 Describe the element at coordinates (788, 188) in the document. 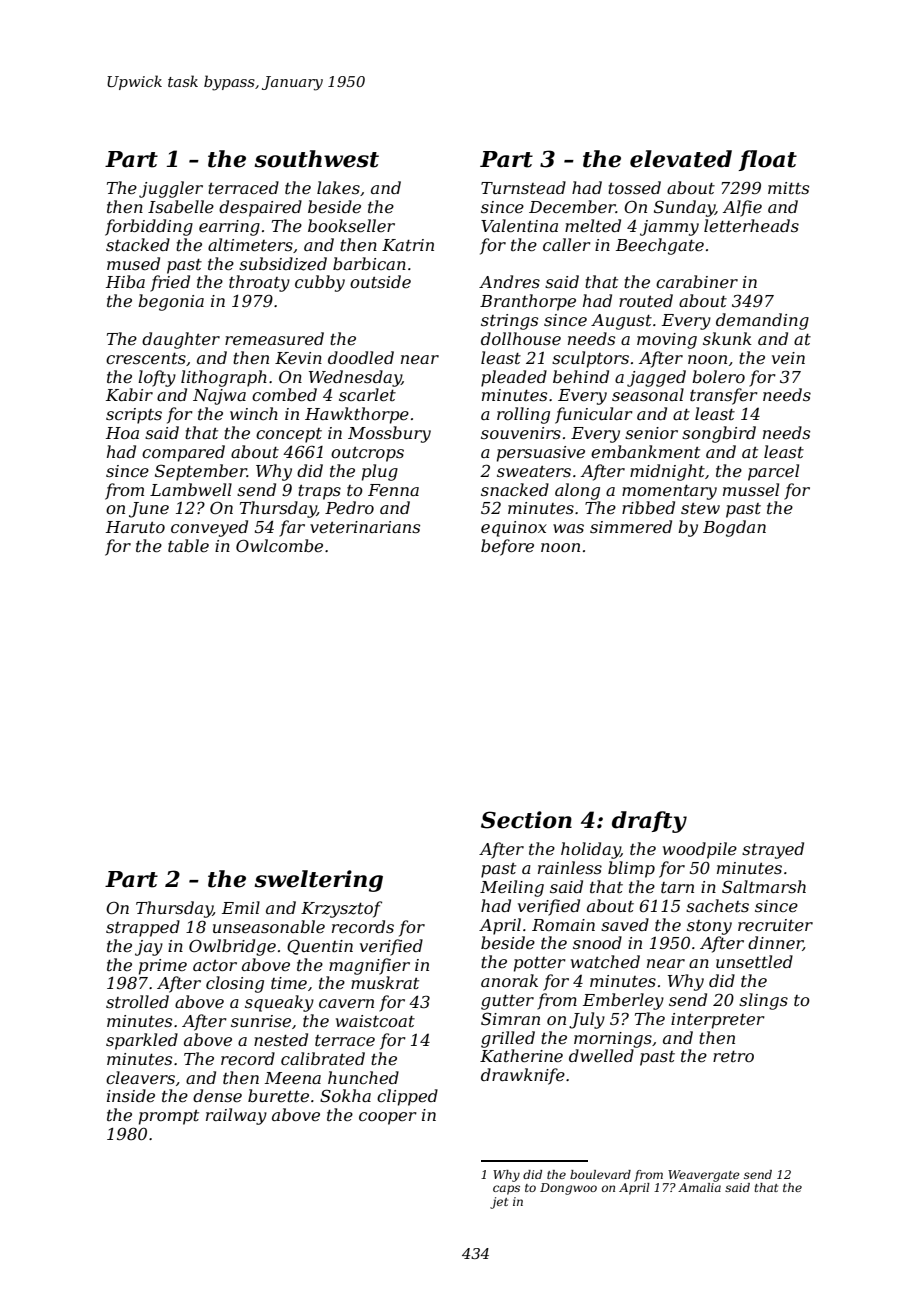

I see `mitts` at that location.
